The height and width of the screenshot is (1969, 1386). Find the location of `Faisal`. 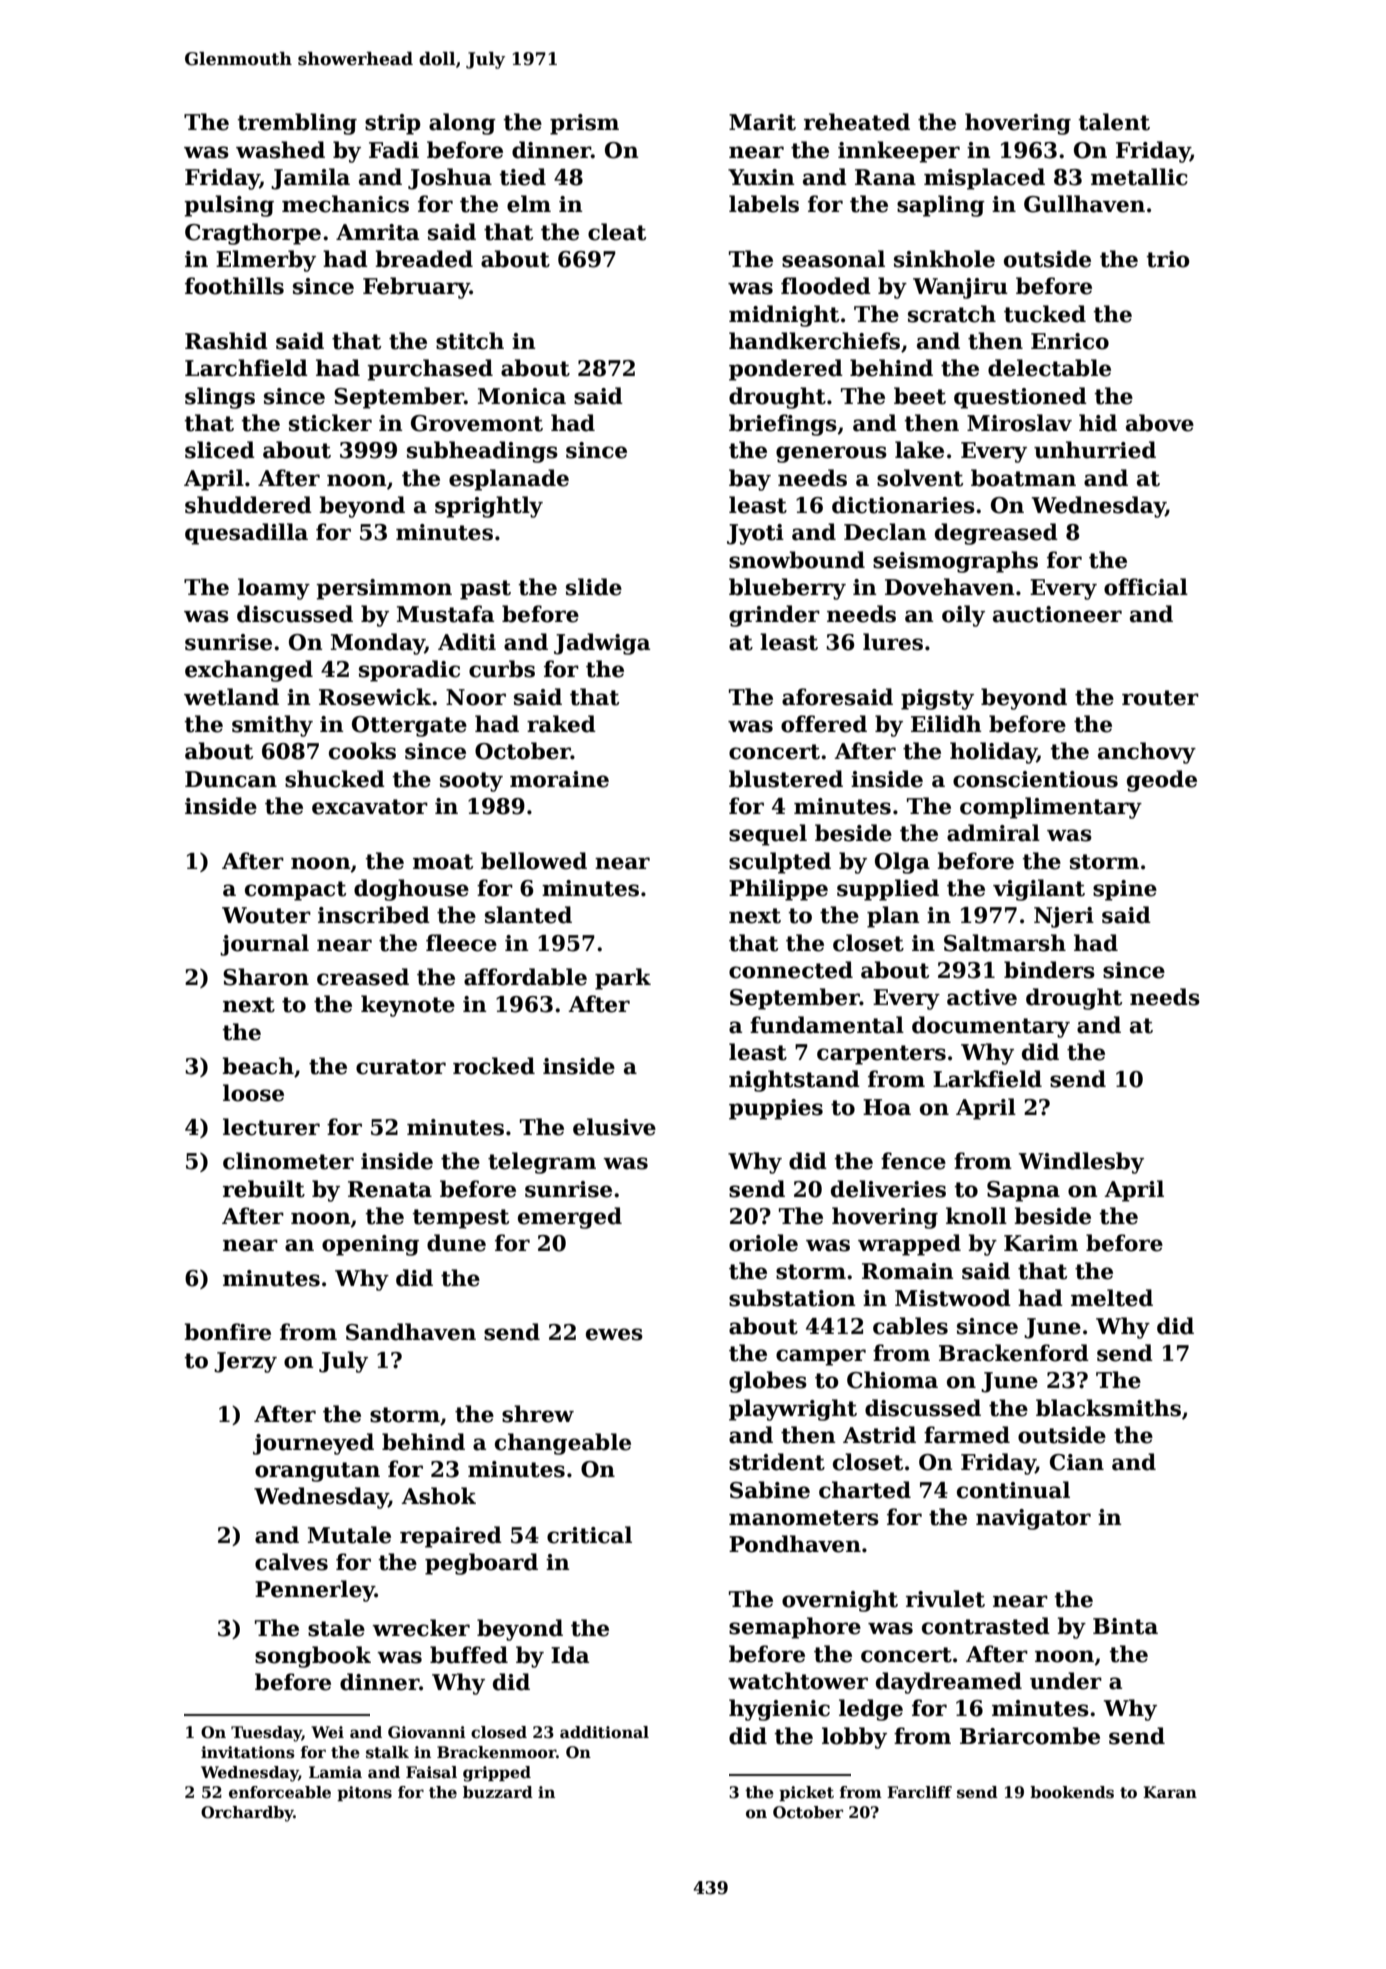

Faisal is located at coordinates (431, 1772).
